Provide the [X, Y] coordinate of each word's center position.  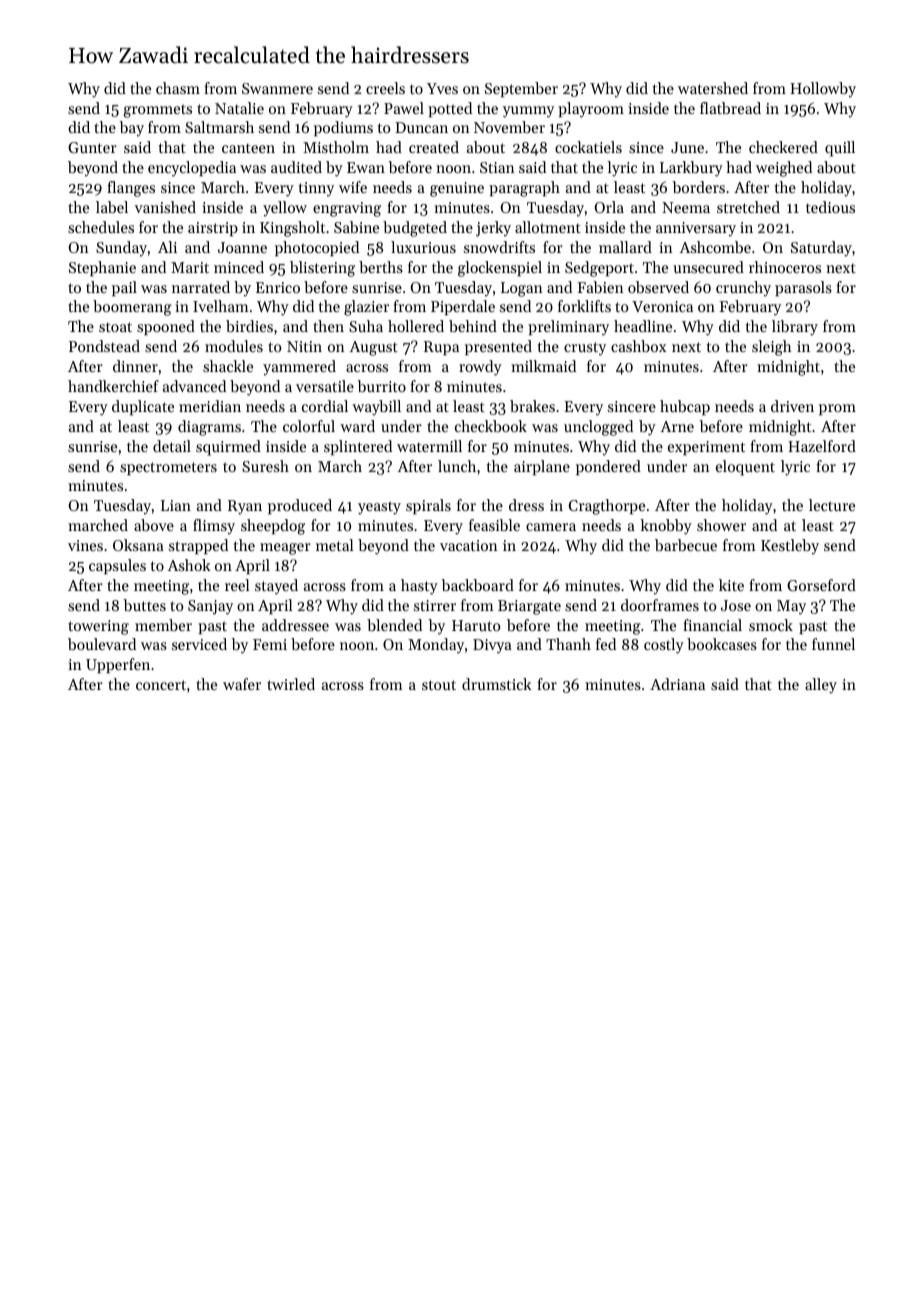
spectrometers [168, 468]
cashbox [638, 346]
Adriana [677, 684]
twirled [291, 684]
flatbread [730, 108]
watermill [429, 446]
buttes [144, 605]
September [521, 89]
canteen [248, 148]
